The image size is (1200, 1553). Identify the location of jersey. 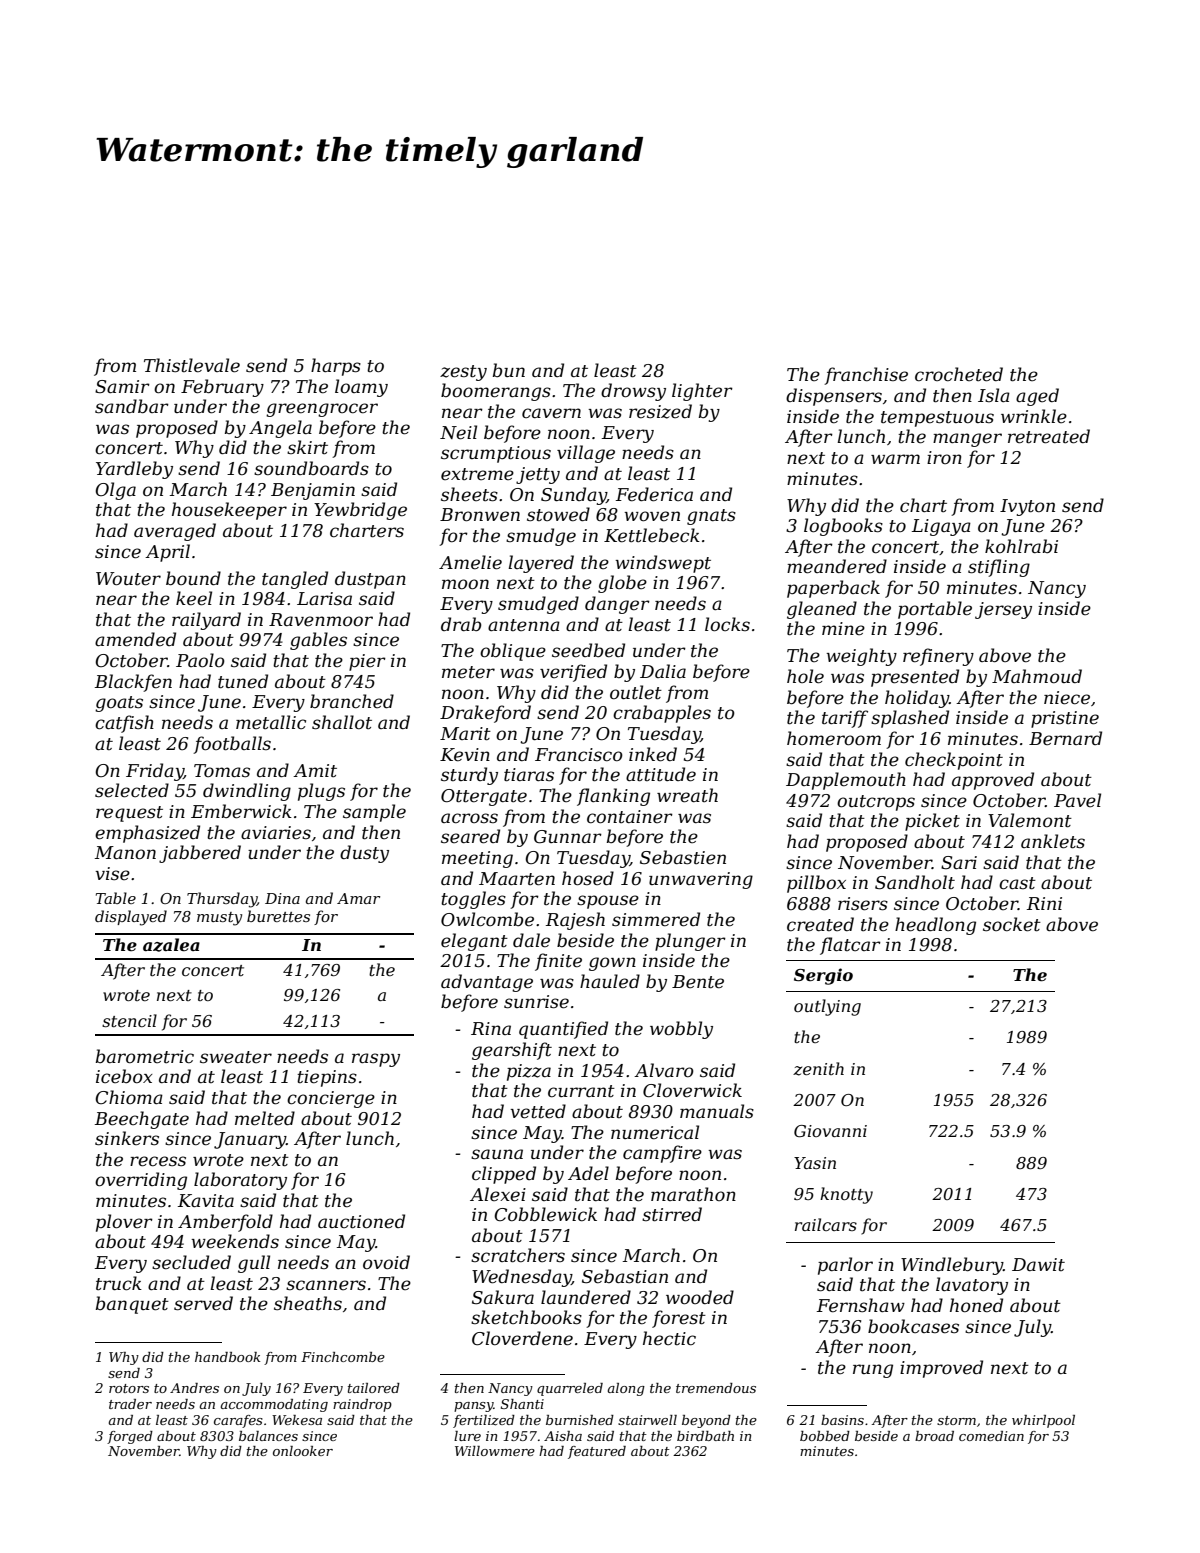
(1003, 610).
